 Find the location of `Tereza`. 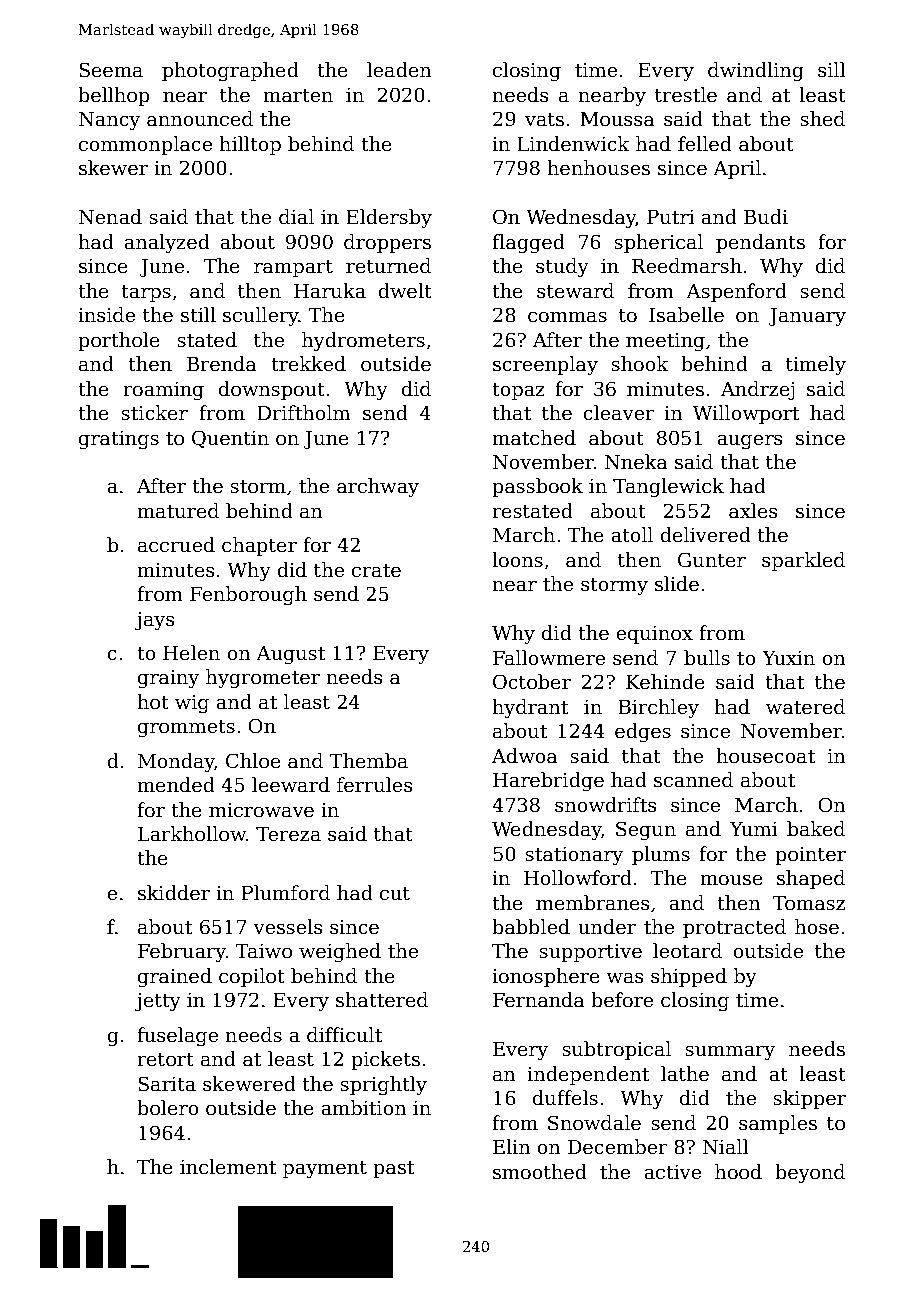

Tereza is located at coordinates (288, 834).
